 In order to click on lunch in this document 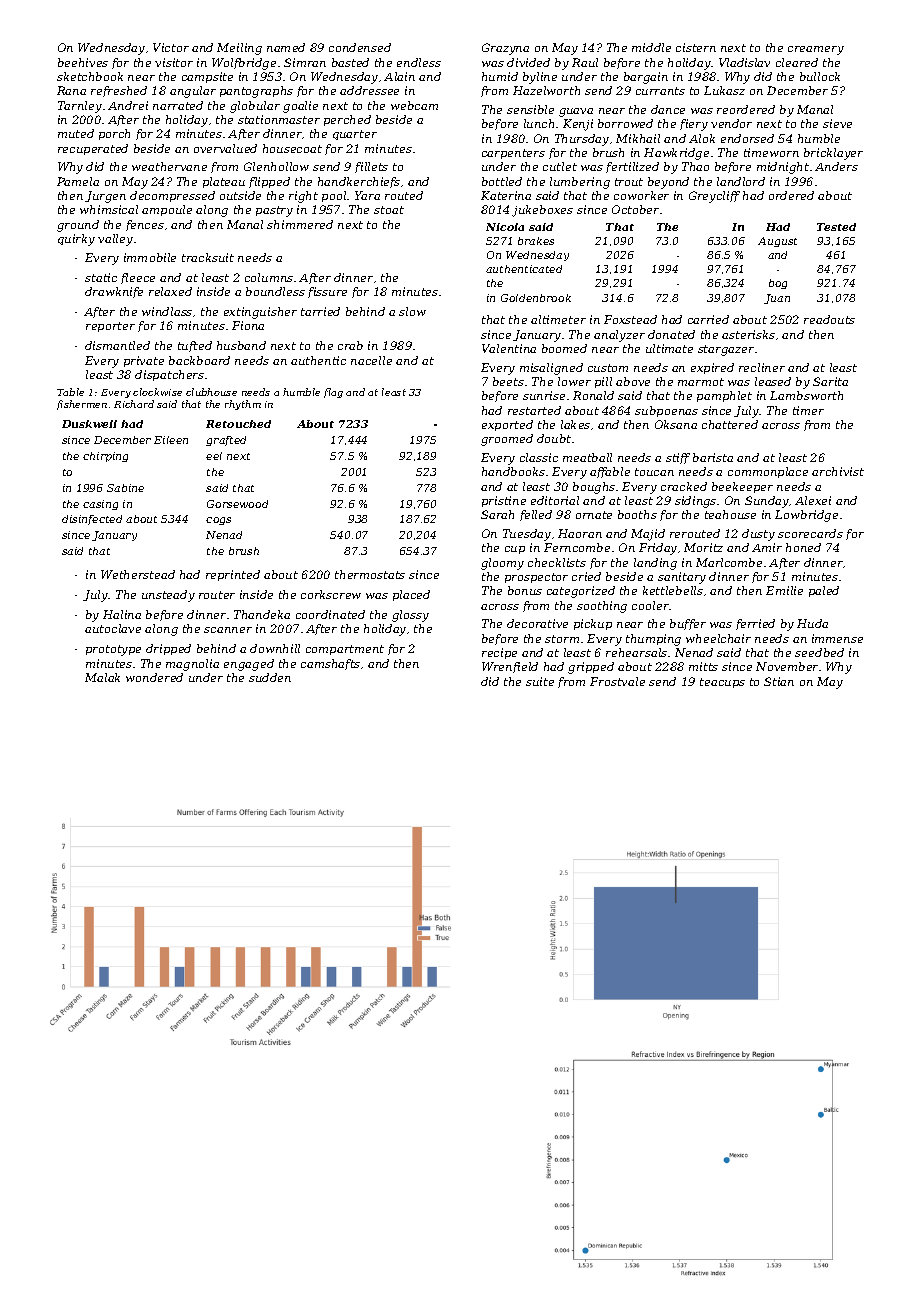, I will do `click(539, 123)`.
